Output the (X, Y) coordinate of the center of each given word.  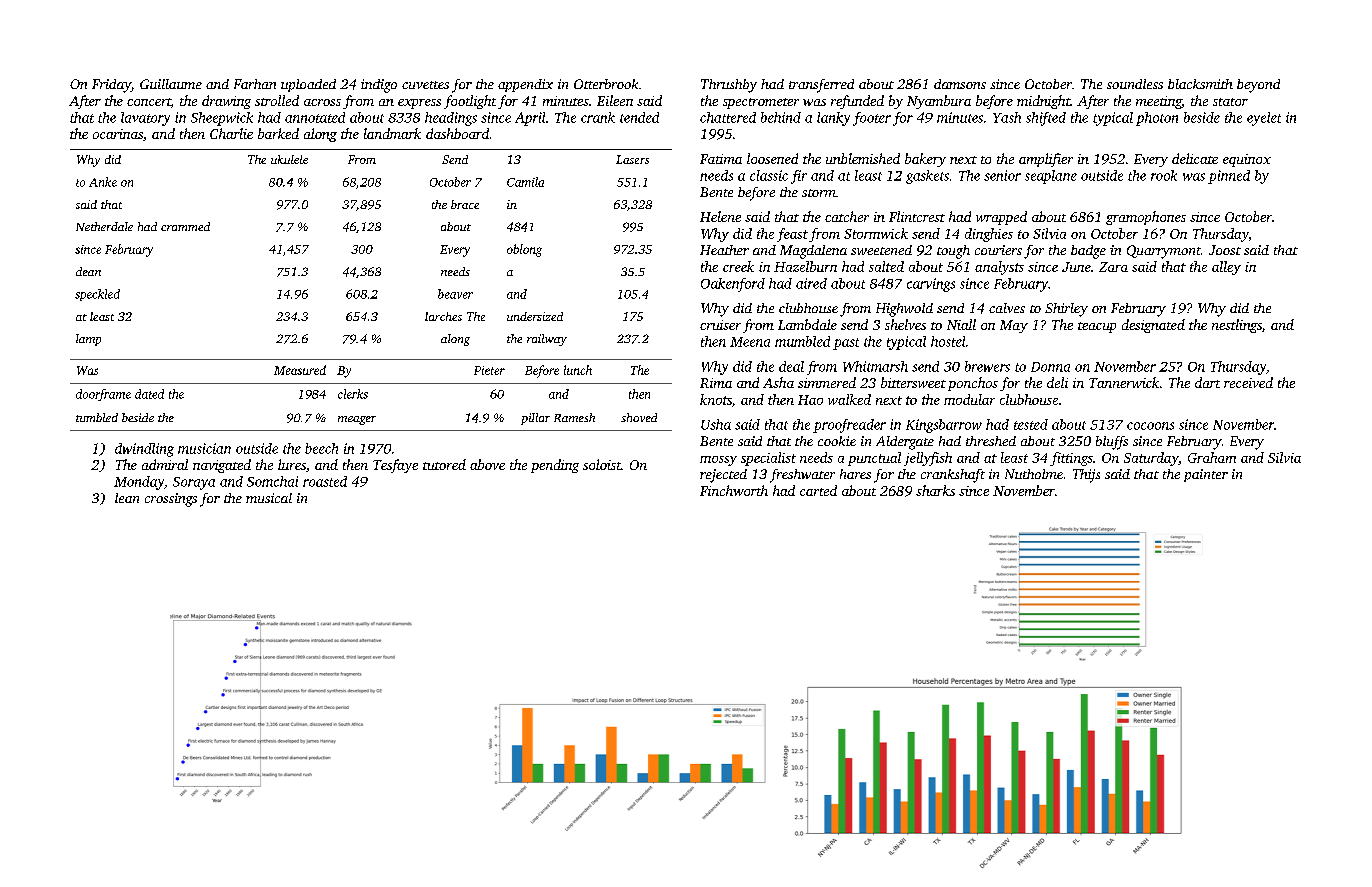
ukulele (289, 159)
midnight (1043, 102)
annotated (315, 117)
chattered (728, 117)
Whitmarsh (875, 366)
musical (269, 498)
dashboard (457, 133)
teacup (1097, 327)
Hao (810, 400)
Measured (300, 370)
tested (1031, 424)
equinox (1247, 160)
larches (443, 316)
